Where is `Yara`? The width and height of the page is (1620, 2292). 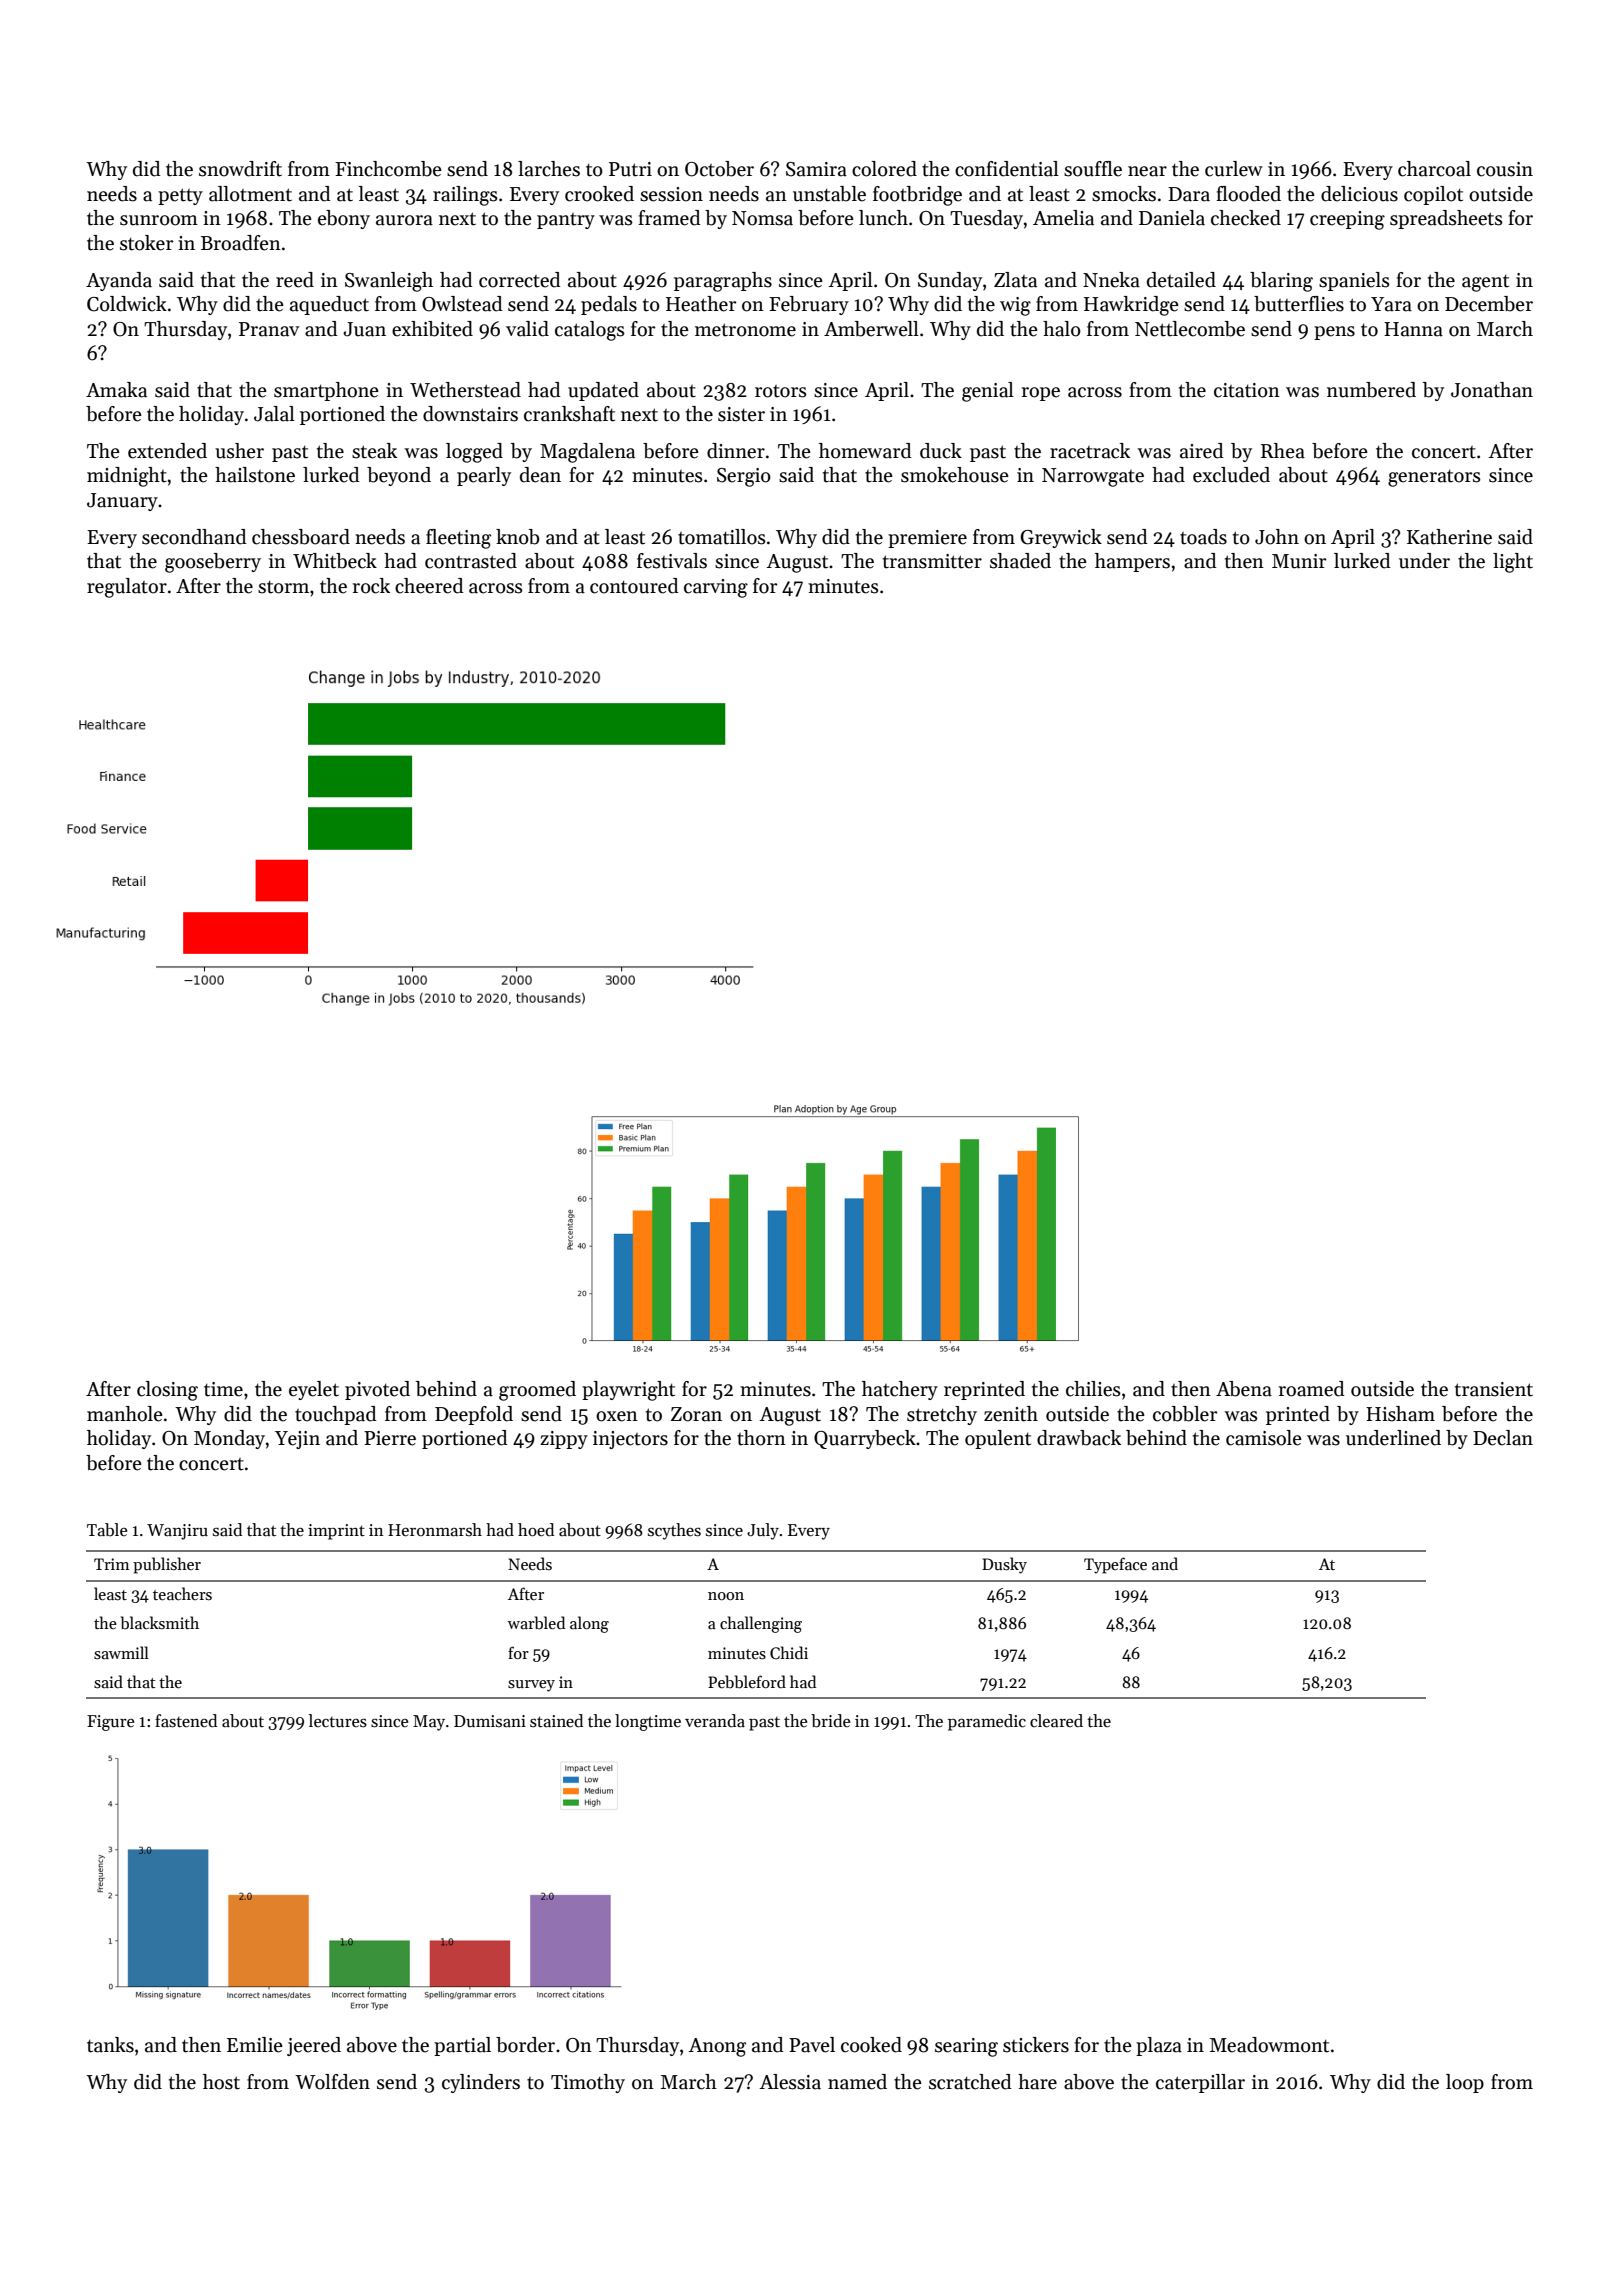
Yara is located at coordinates (1391, 304).
